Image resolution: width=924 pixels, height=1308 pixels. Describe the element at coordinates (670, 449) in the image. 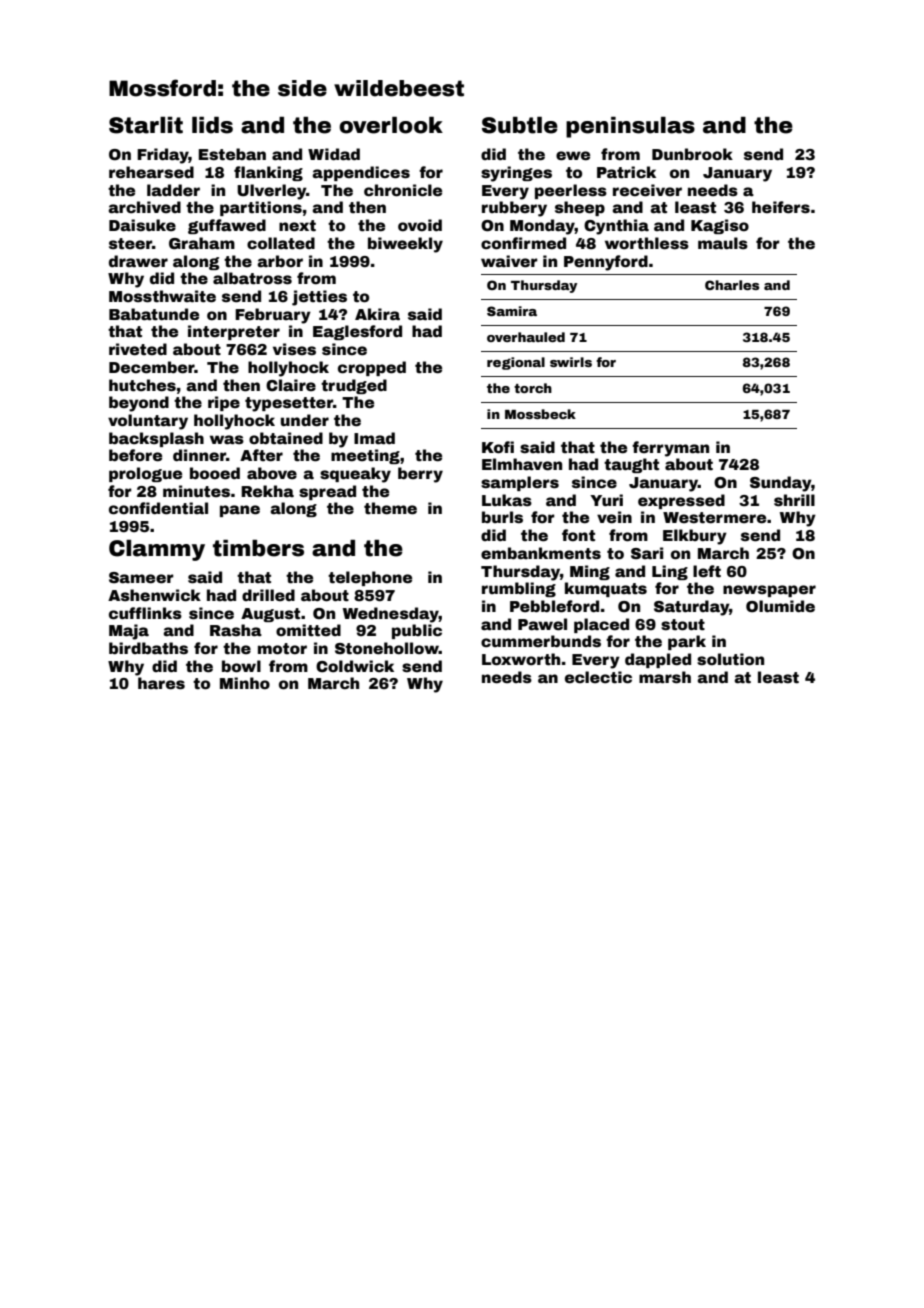

I see `ferryman` at that location.
